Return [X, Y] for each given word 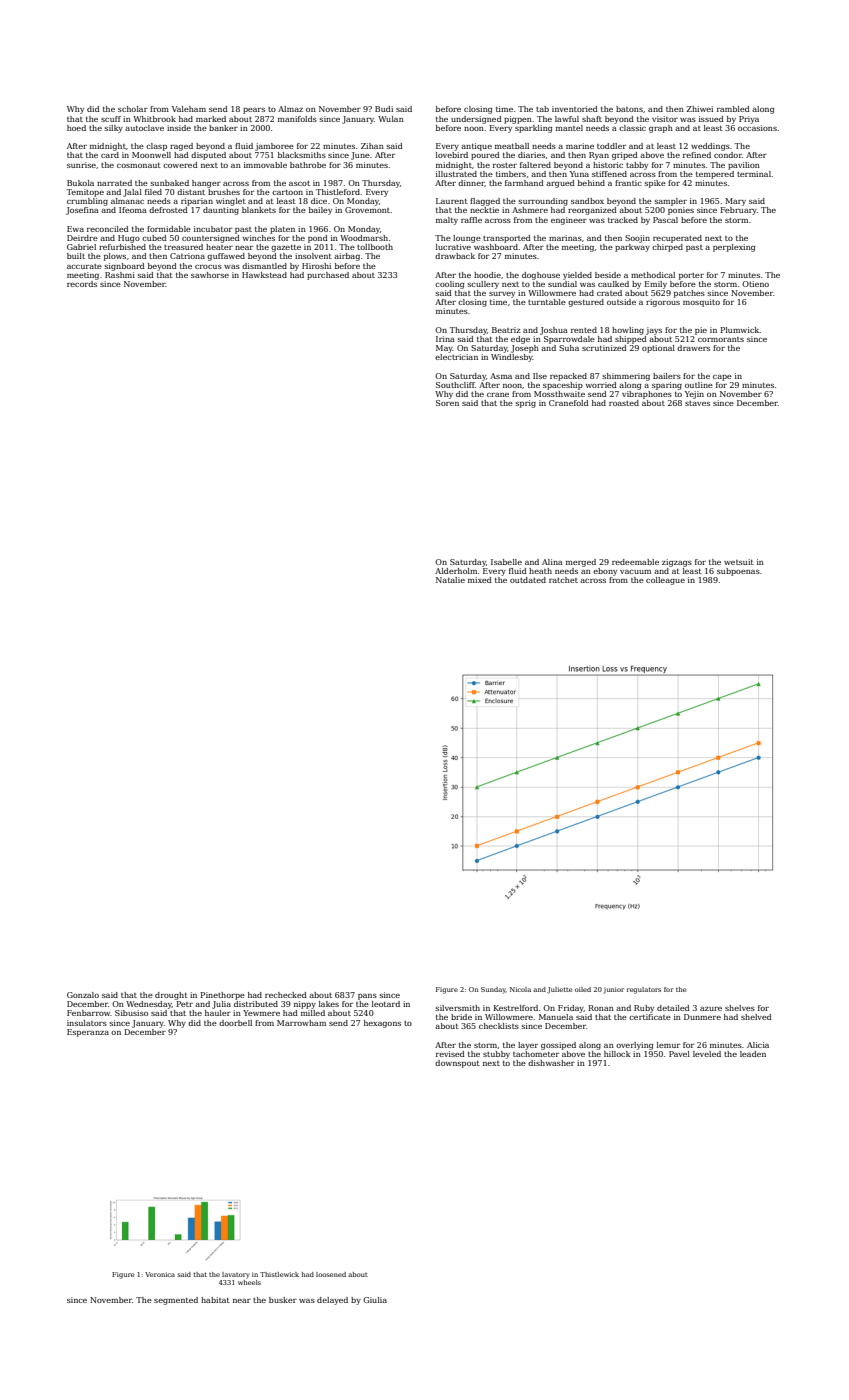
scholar [133, 109]
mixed [480, 580]
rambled [733, 109]
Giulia [375, 1300]
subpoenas [738, 572]
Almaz [290, 109]
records [82, 284]
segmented [176, 1301]
